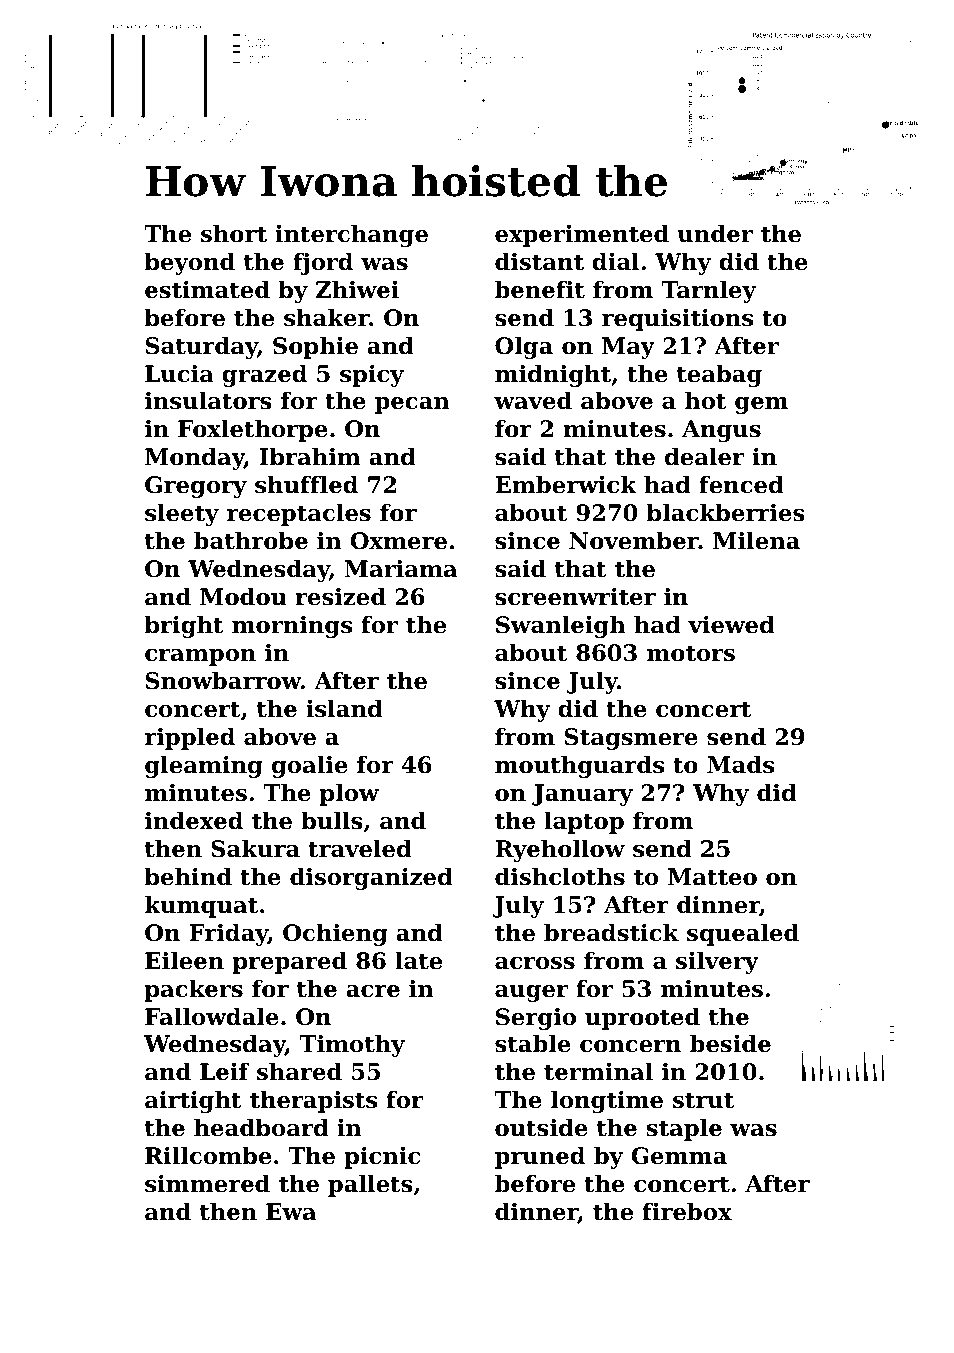  Describe the element at coordinates (566, 484) in the document. I see `Emberwick` at that location.
